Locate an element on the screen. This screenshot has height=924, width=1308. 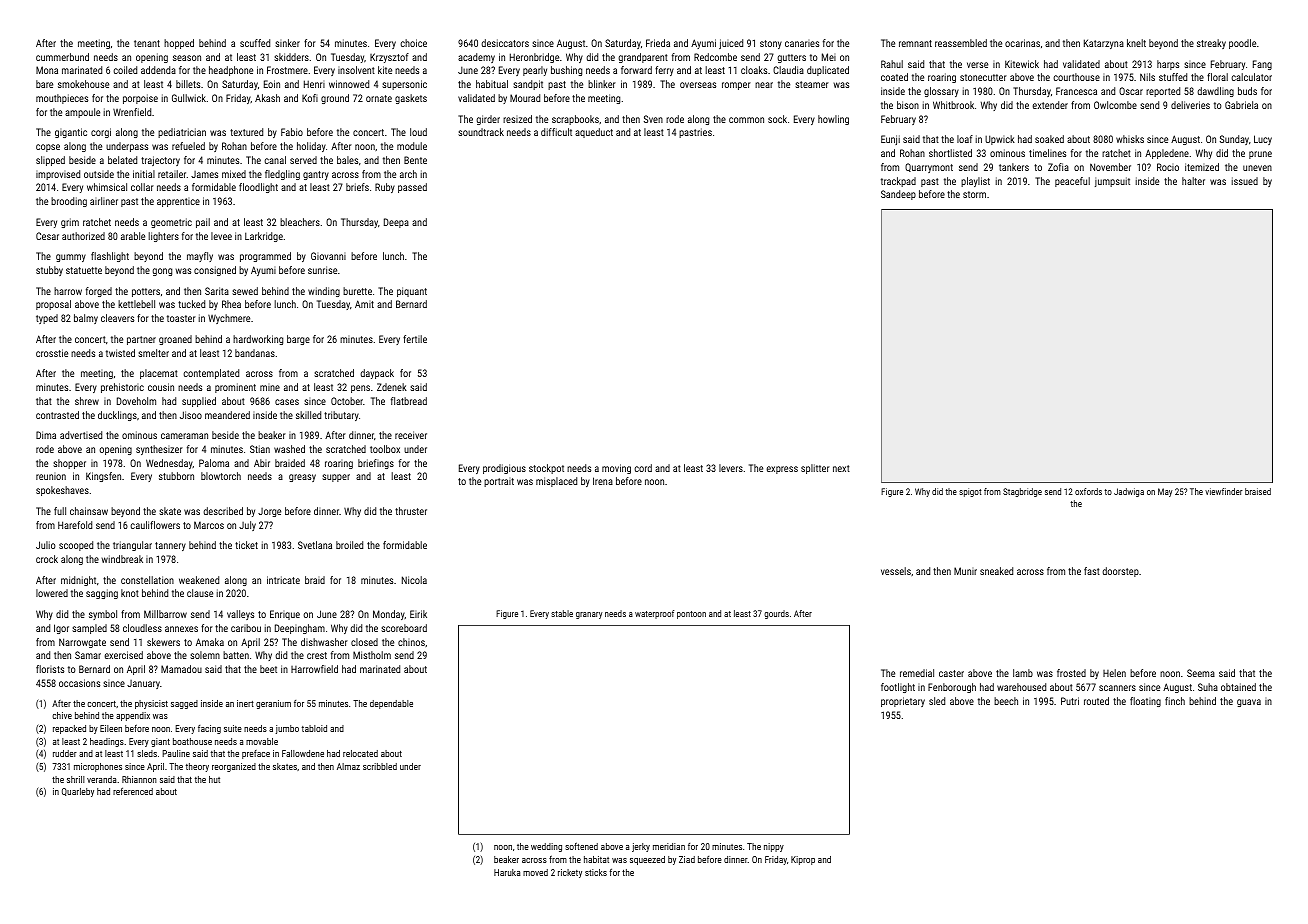
Irena is located at coordinates (603, 481).
